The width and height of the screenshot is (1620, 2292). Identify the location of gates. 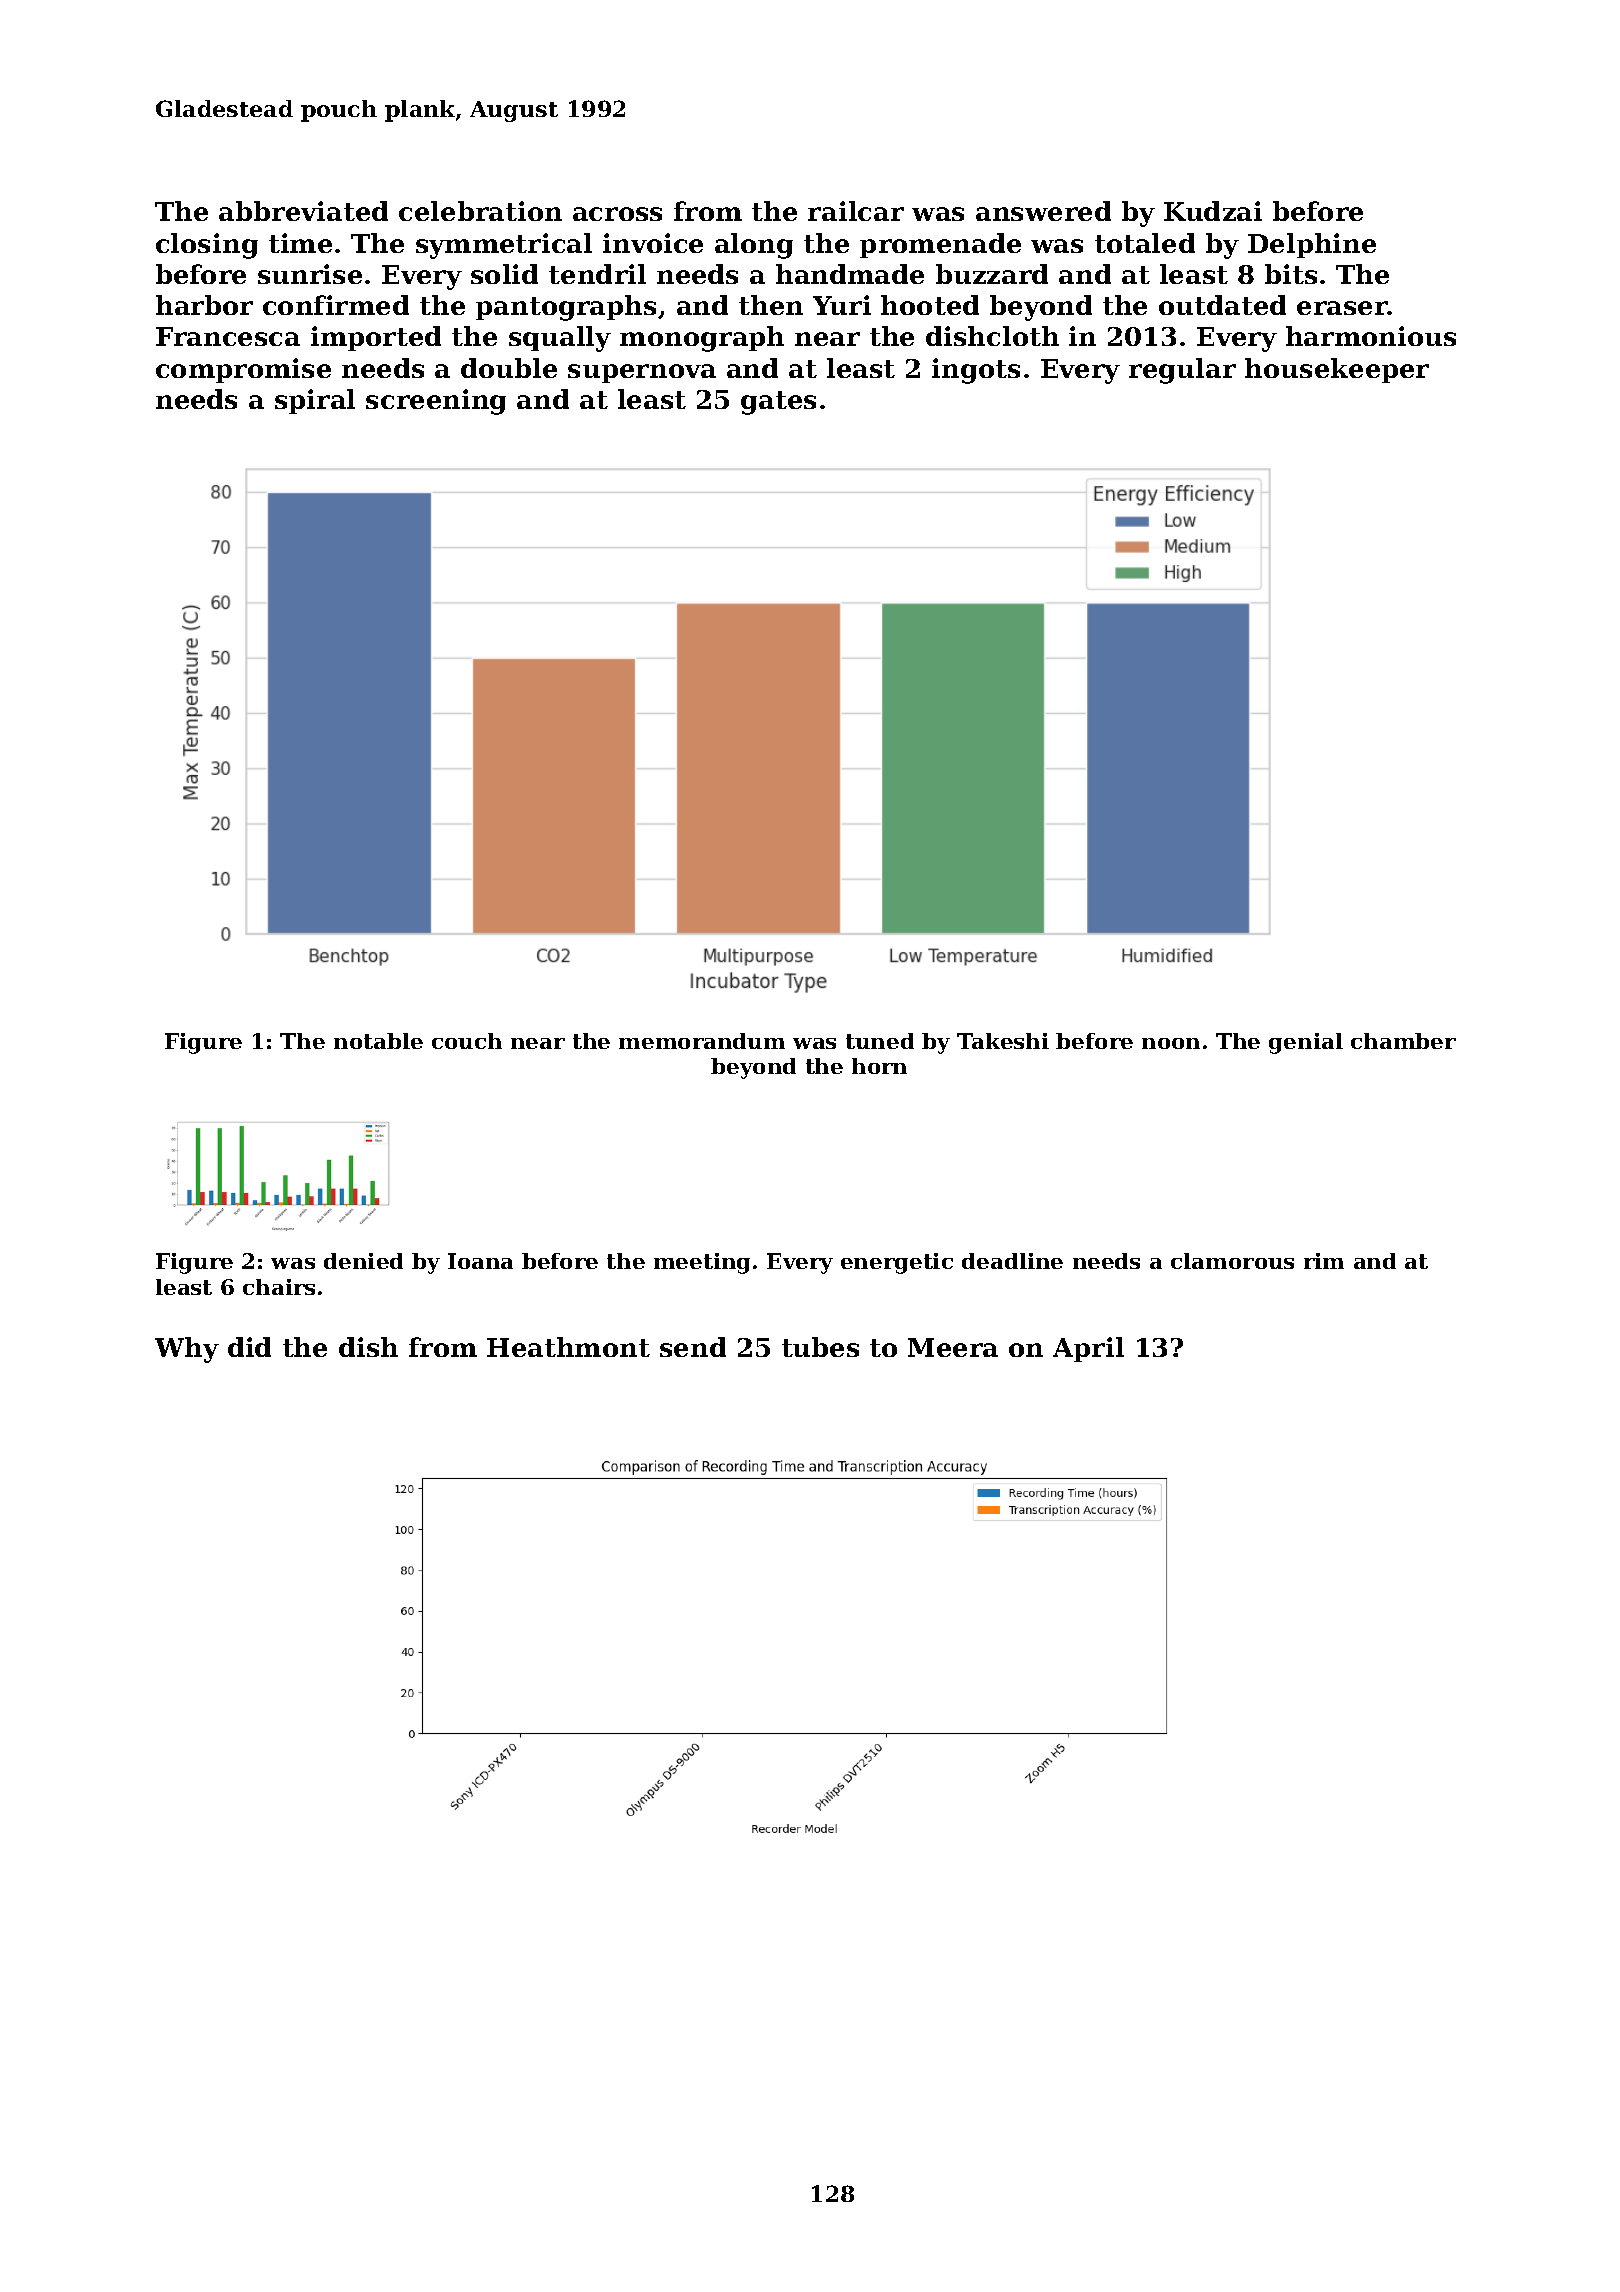
(778, 403).
